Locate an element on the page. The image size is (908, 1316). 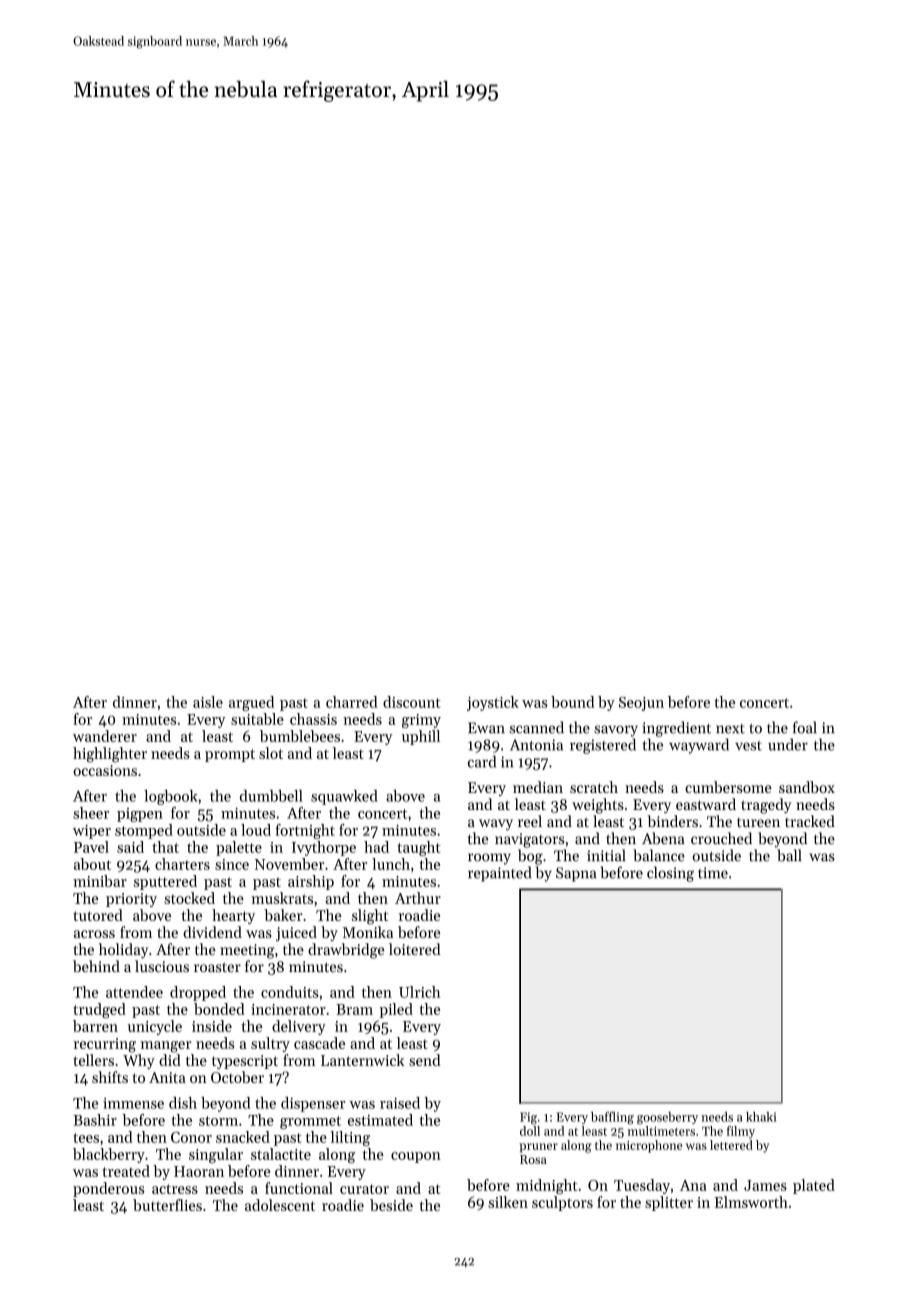
Ulrich is located at coordinates (420, 992).
